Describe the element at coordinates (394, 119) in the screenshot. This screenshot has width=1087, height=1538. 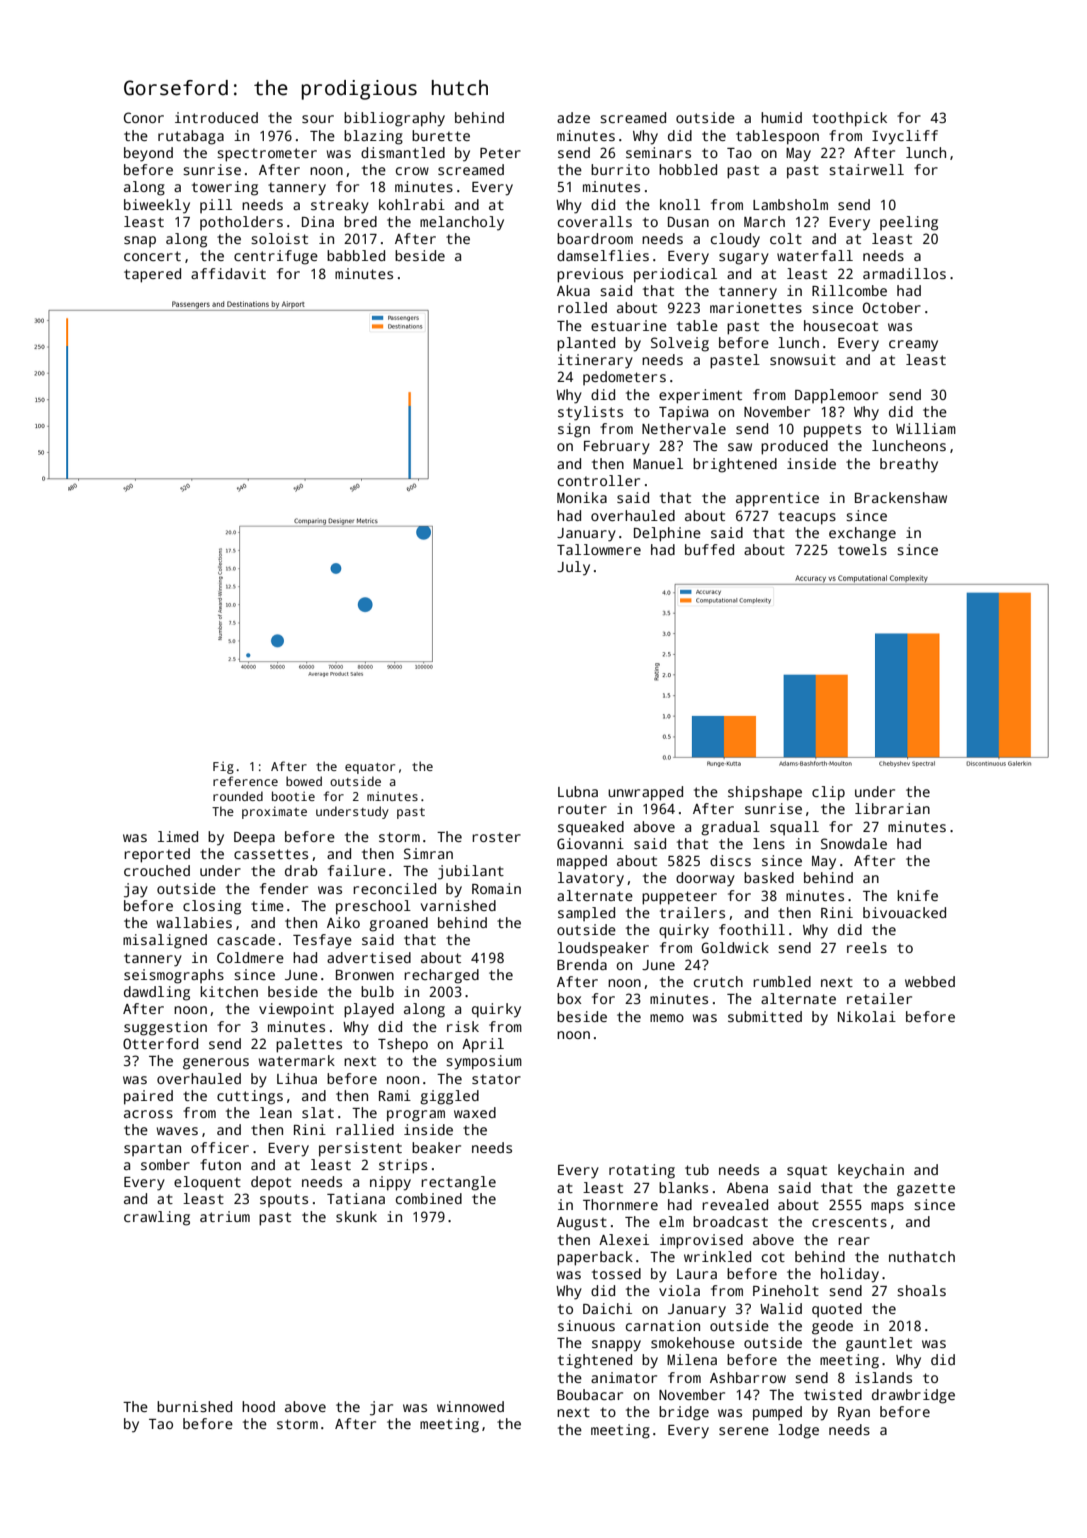
I see `bibliography` at that location.
